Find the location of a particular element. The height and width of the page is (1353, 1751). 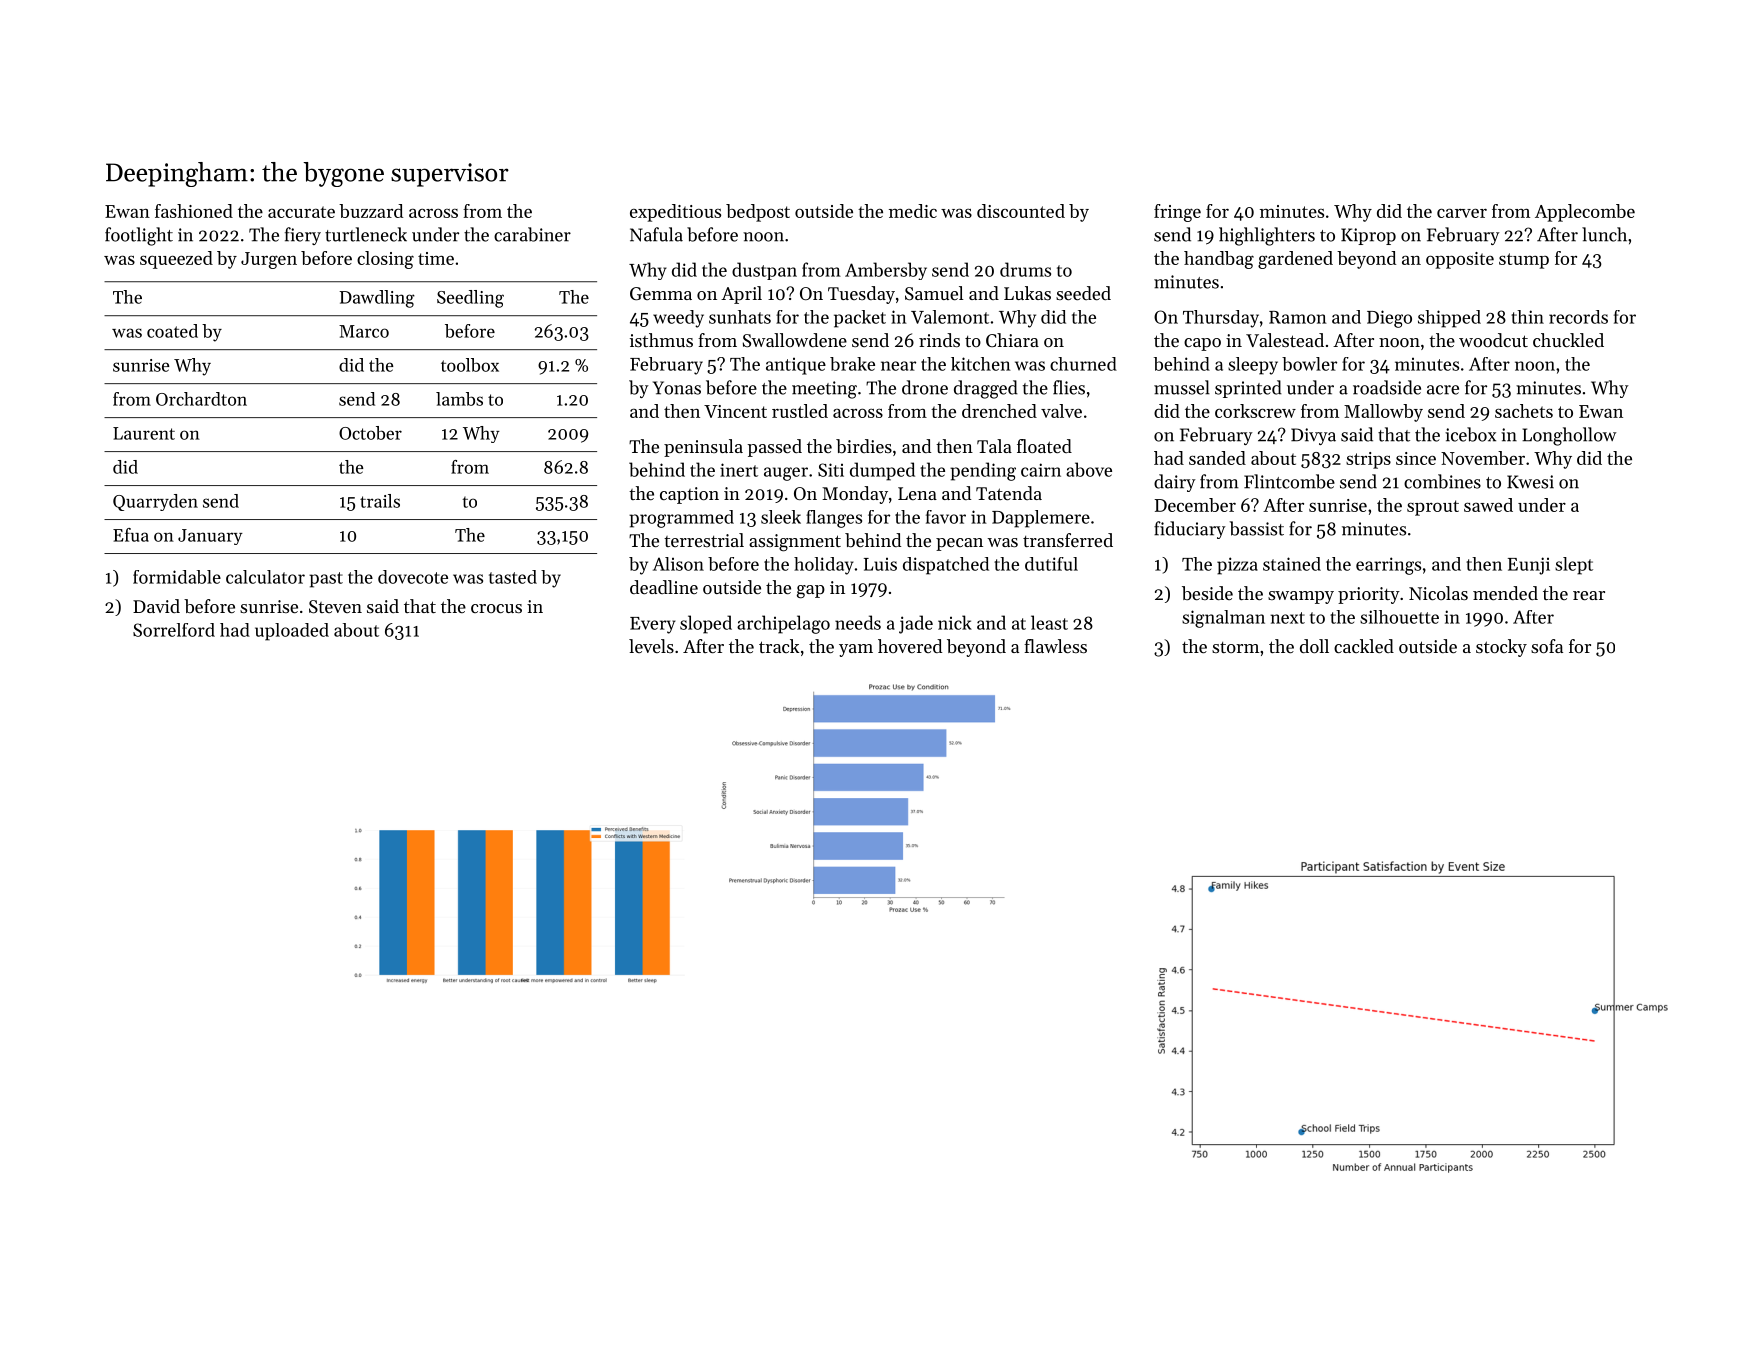

sunhats is located at coordinates (740, 317).
